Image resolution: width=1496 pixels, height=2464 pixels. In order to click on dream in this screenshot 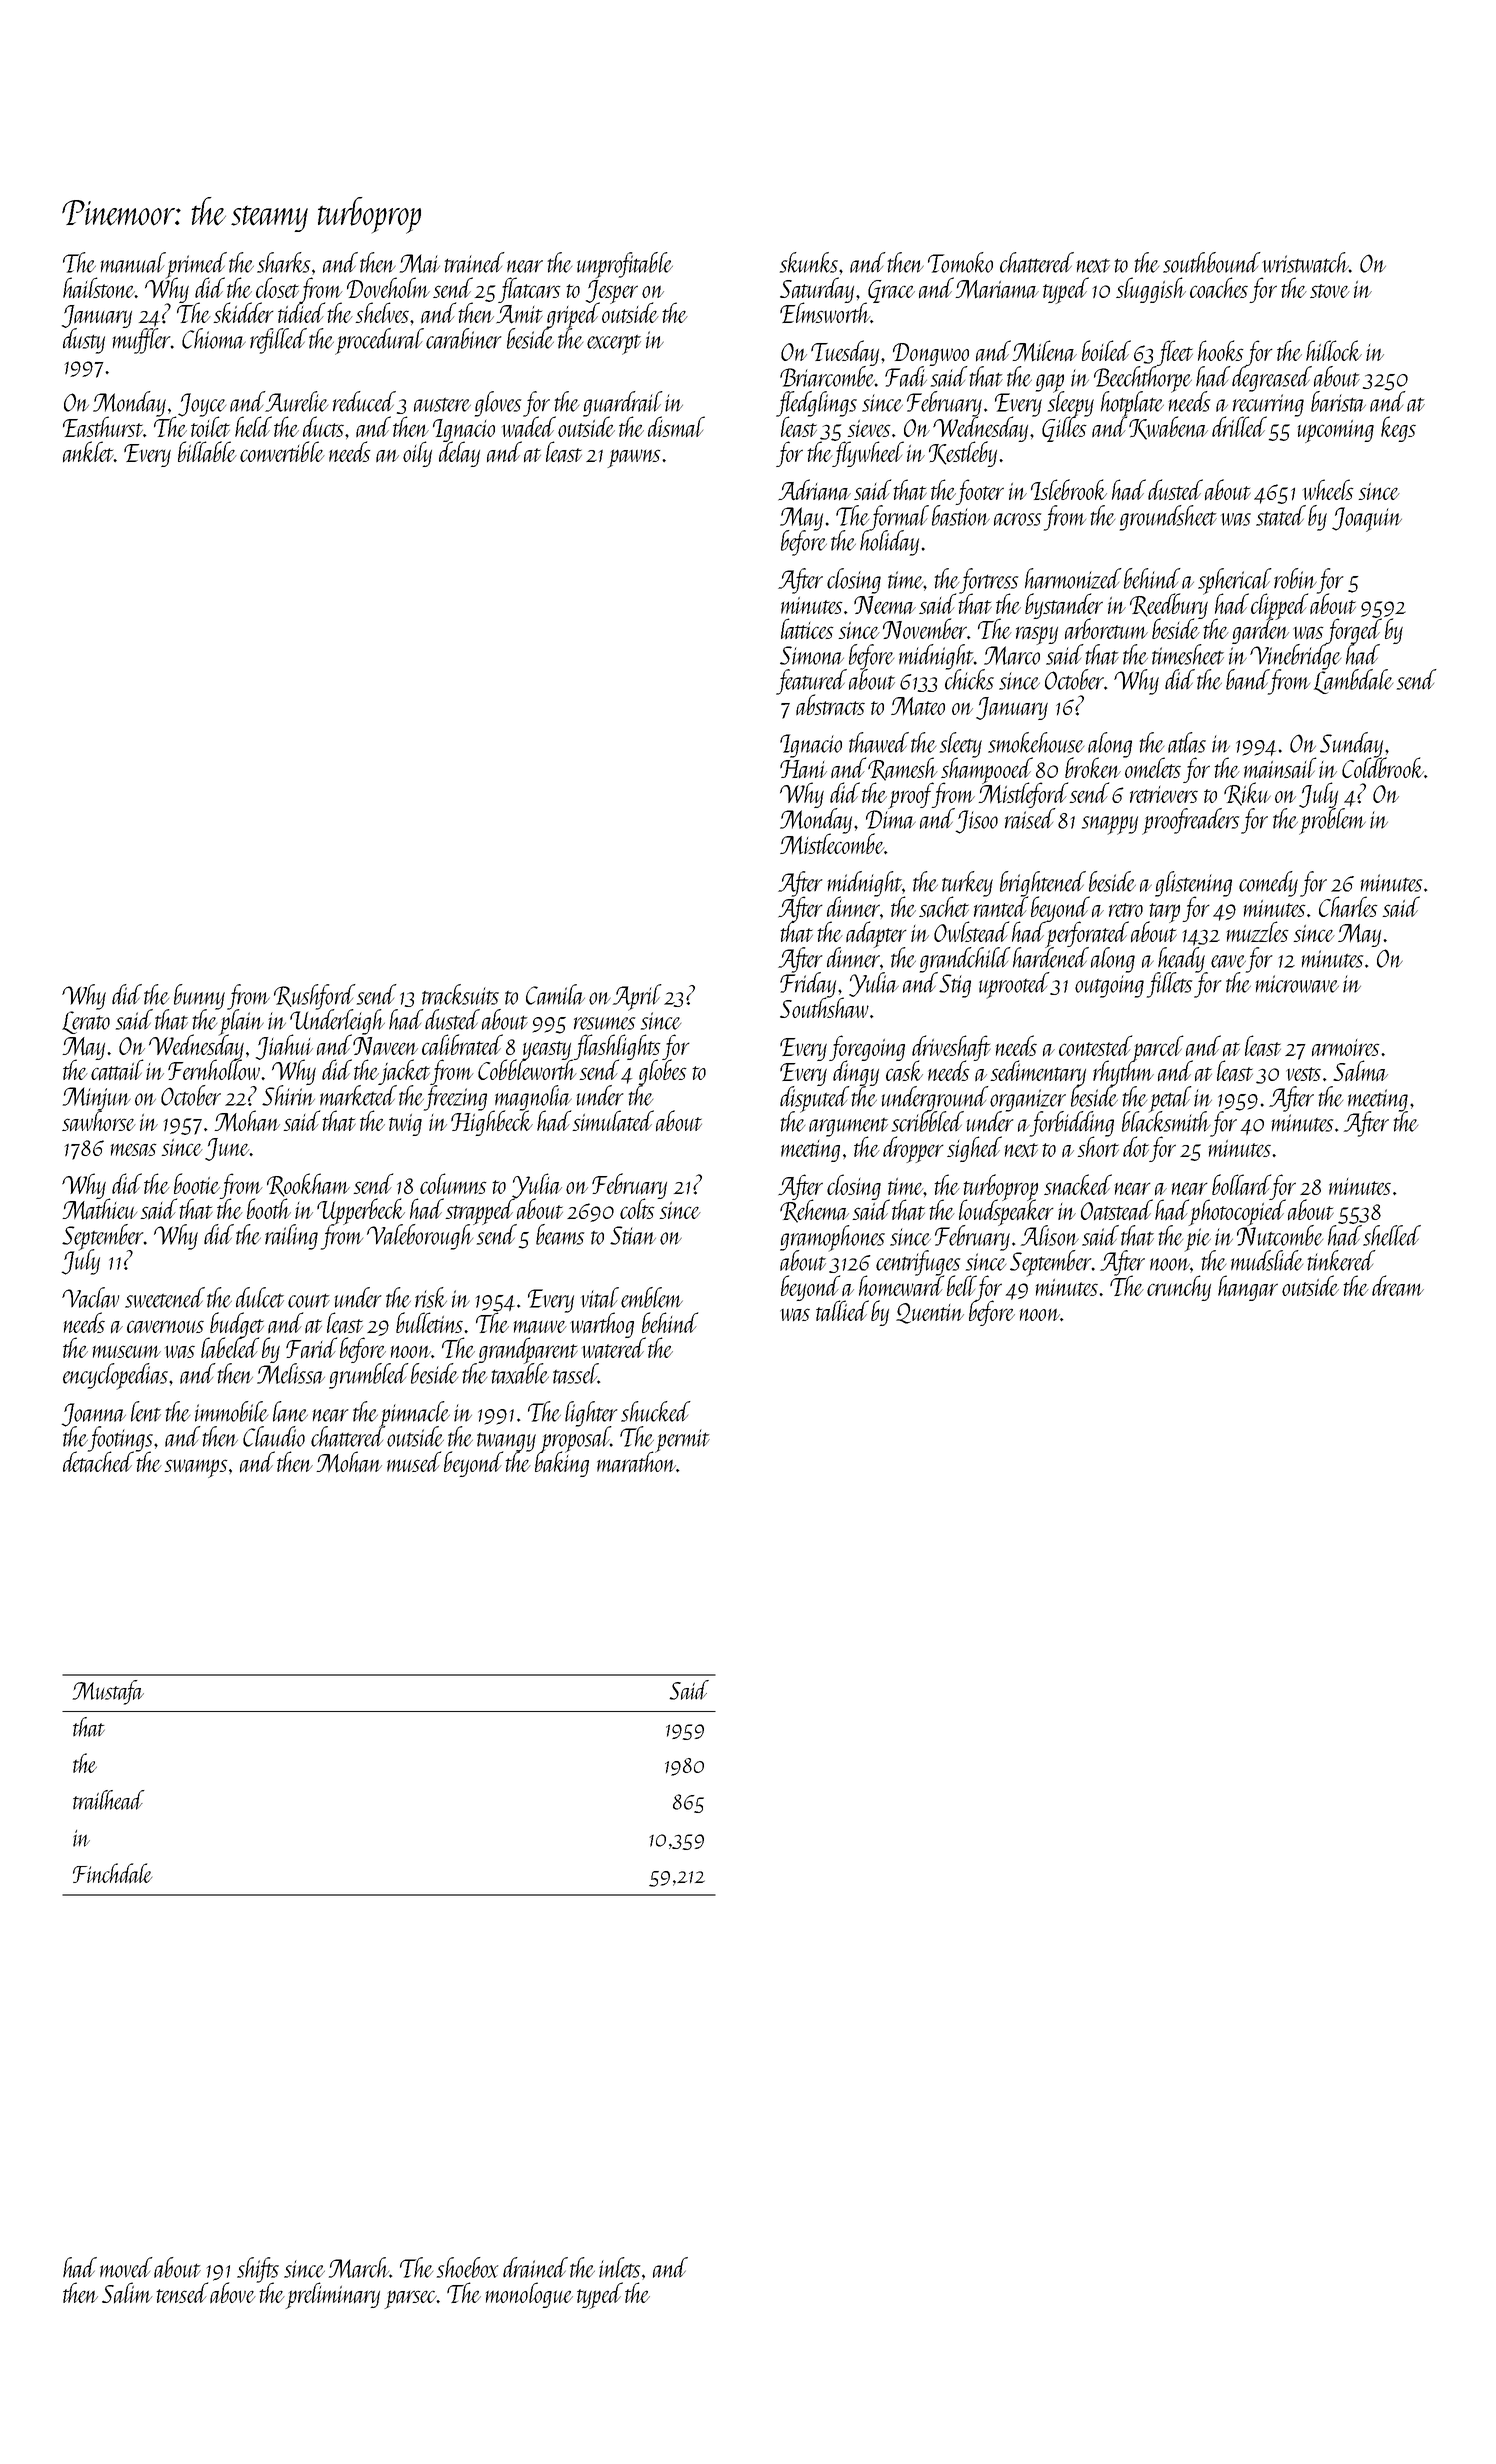, I will do `click(1398, 1285)`.
